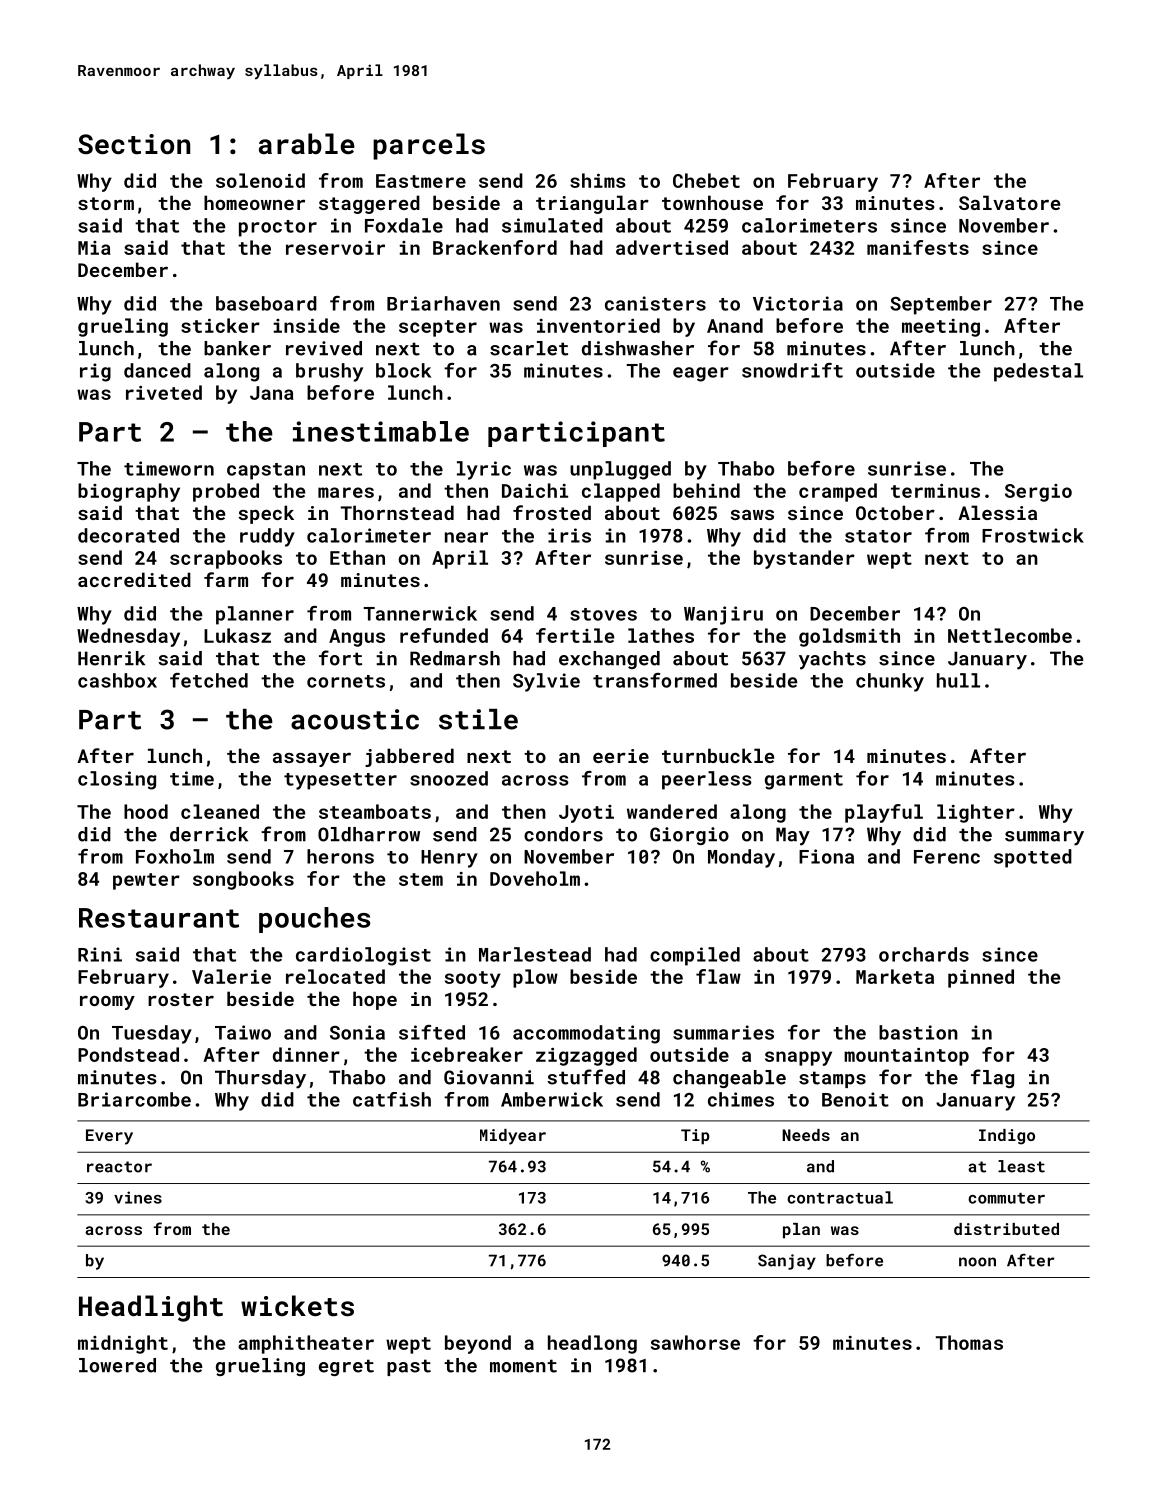 Image resolution: width=1167 pixels, height=1511 pixels. What do you see at coordinates (592, 1344) in the document?
I see `headlong` at bounding box center [592, 1344].
